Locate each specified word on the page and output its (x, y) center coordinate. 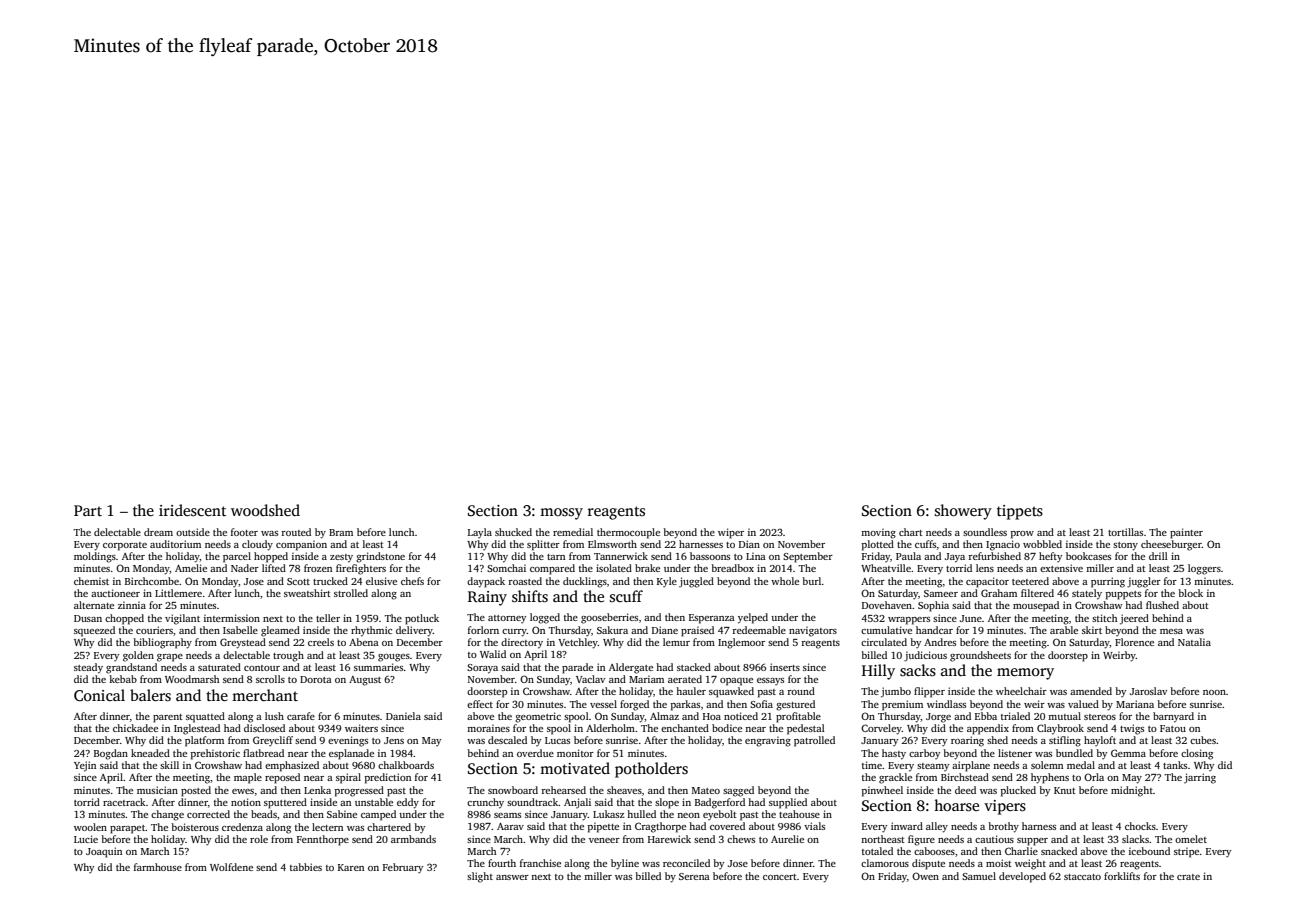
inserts (785, 667)
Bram (341, 532)
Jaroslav (1148, 691)
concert (780, 877)
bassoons (710, 556)
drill (1158, 556)
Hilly (878, 672)
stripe (1186, 852)
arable (1064, 630)
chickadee (135, 728)
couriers (154, 630)
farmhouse (158, 867)
